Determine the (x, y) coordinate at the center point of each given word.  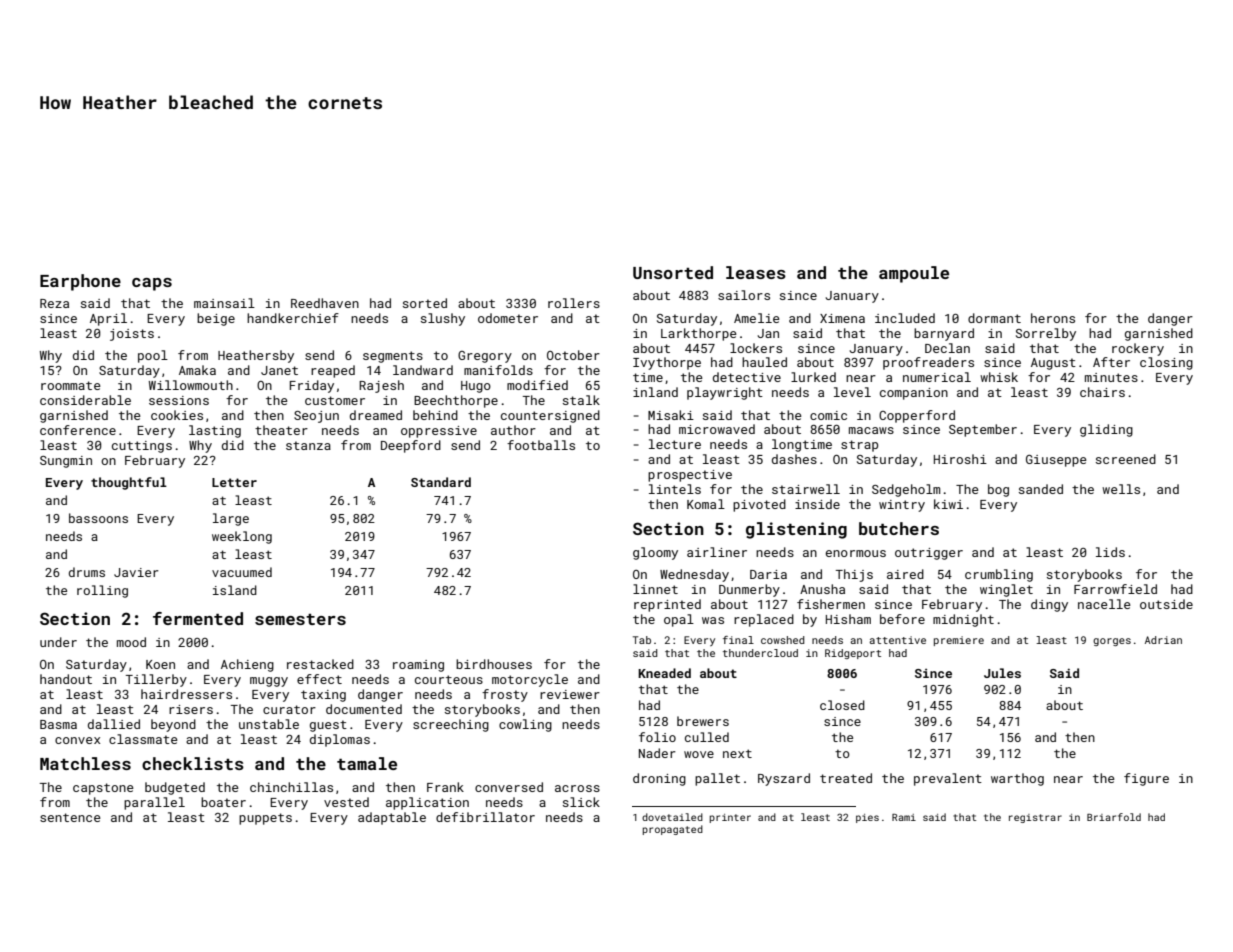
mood (131, 642)
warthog (1017, 779)
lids (1110, 552)
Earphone (80, 282)
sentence (70, 817)
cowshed (783, 640)
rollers (574, 303)
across (577, 788)
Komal (706, 504)
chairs (1102, 392)
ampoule (914, 274)
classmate (143, 739)
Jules (1002, 673)
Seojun (316, 417)
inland (655, 392)
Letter (234, 482)
